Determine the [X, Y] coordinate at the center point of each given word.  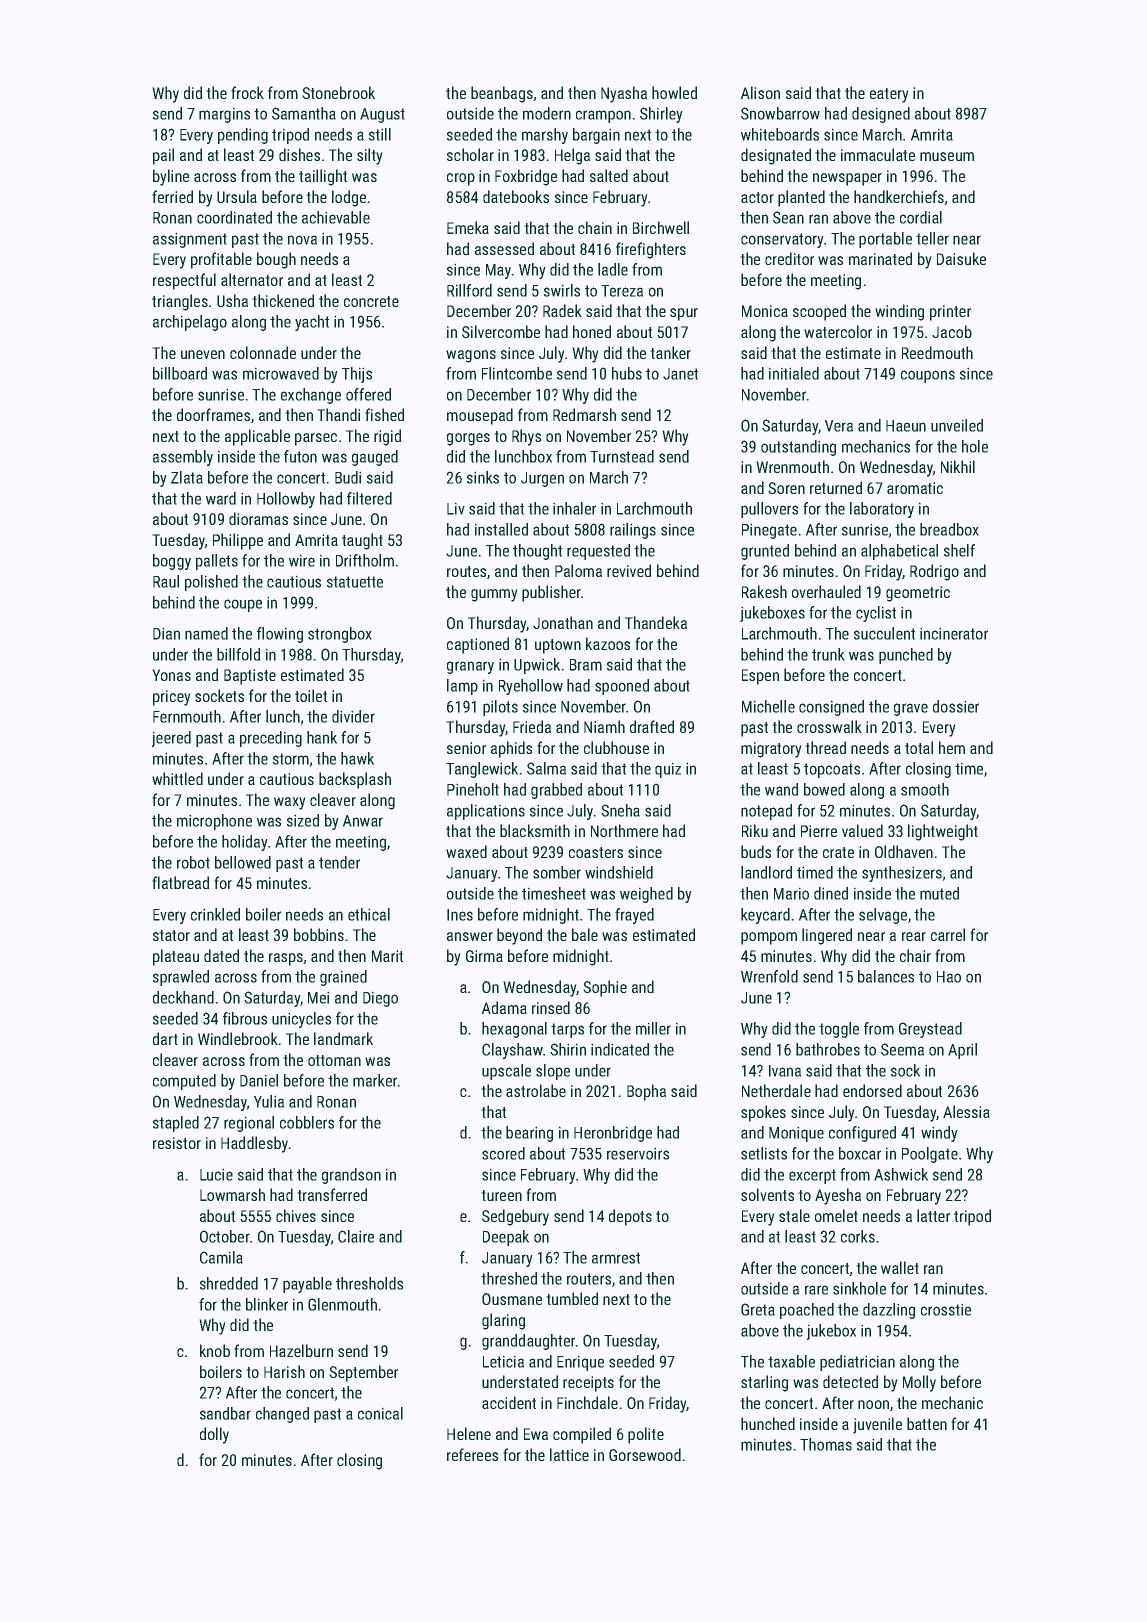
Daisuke [961, 258]
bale [585, 934]
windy [939, 1134]
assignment [190, 240]
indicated [620, 1049]
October [225, 1236]
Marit [387, 956]
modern [547, 113]
